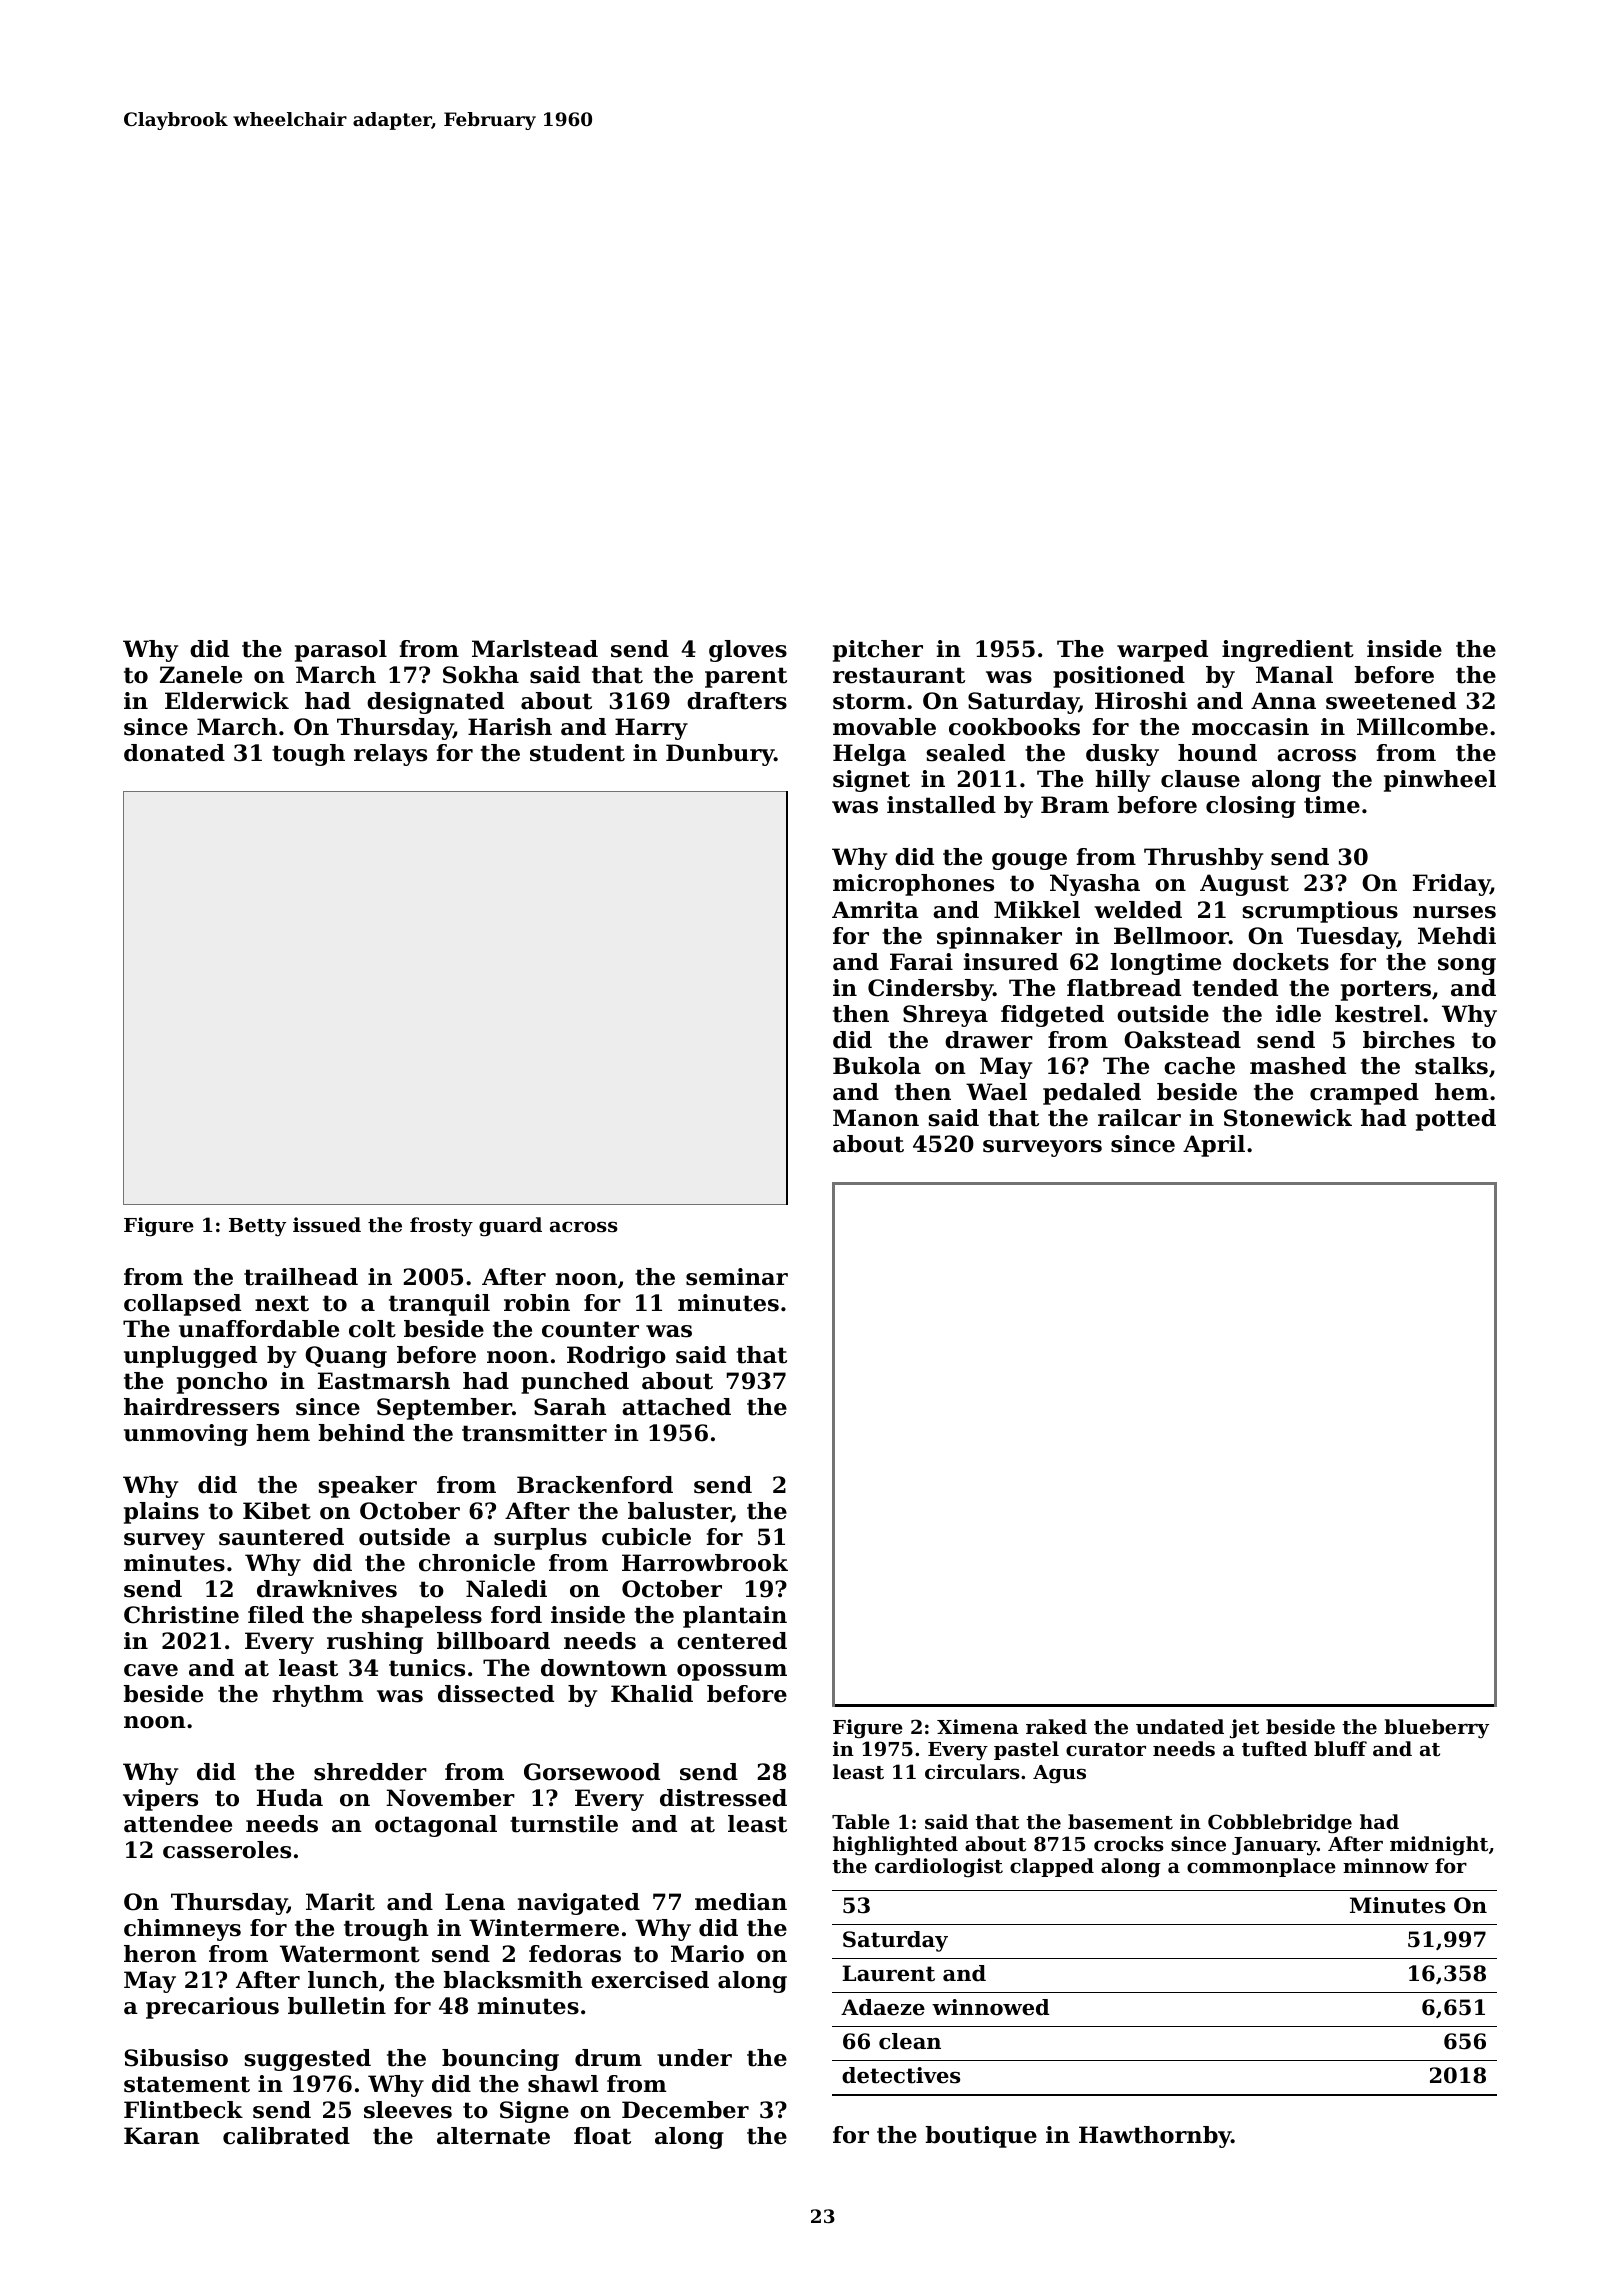  Describe the element at coordinates (1180, 1727) in the document. I see `undated` at that location.
